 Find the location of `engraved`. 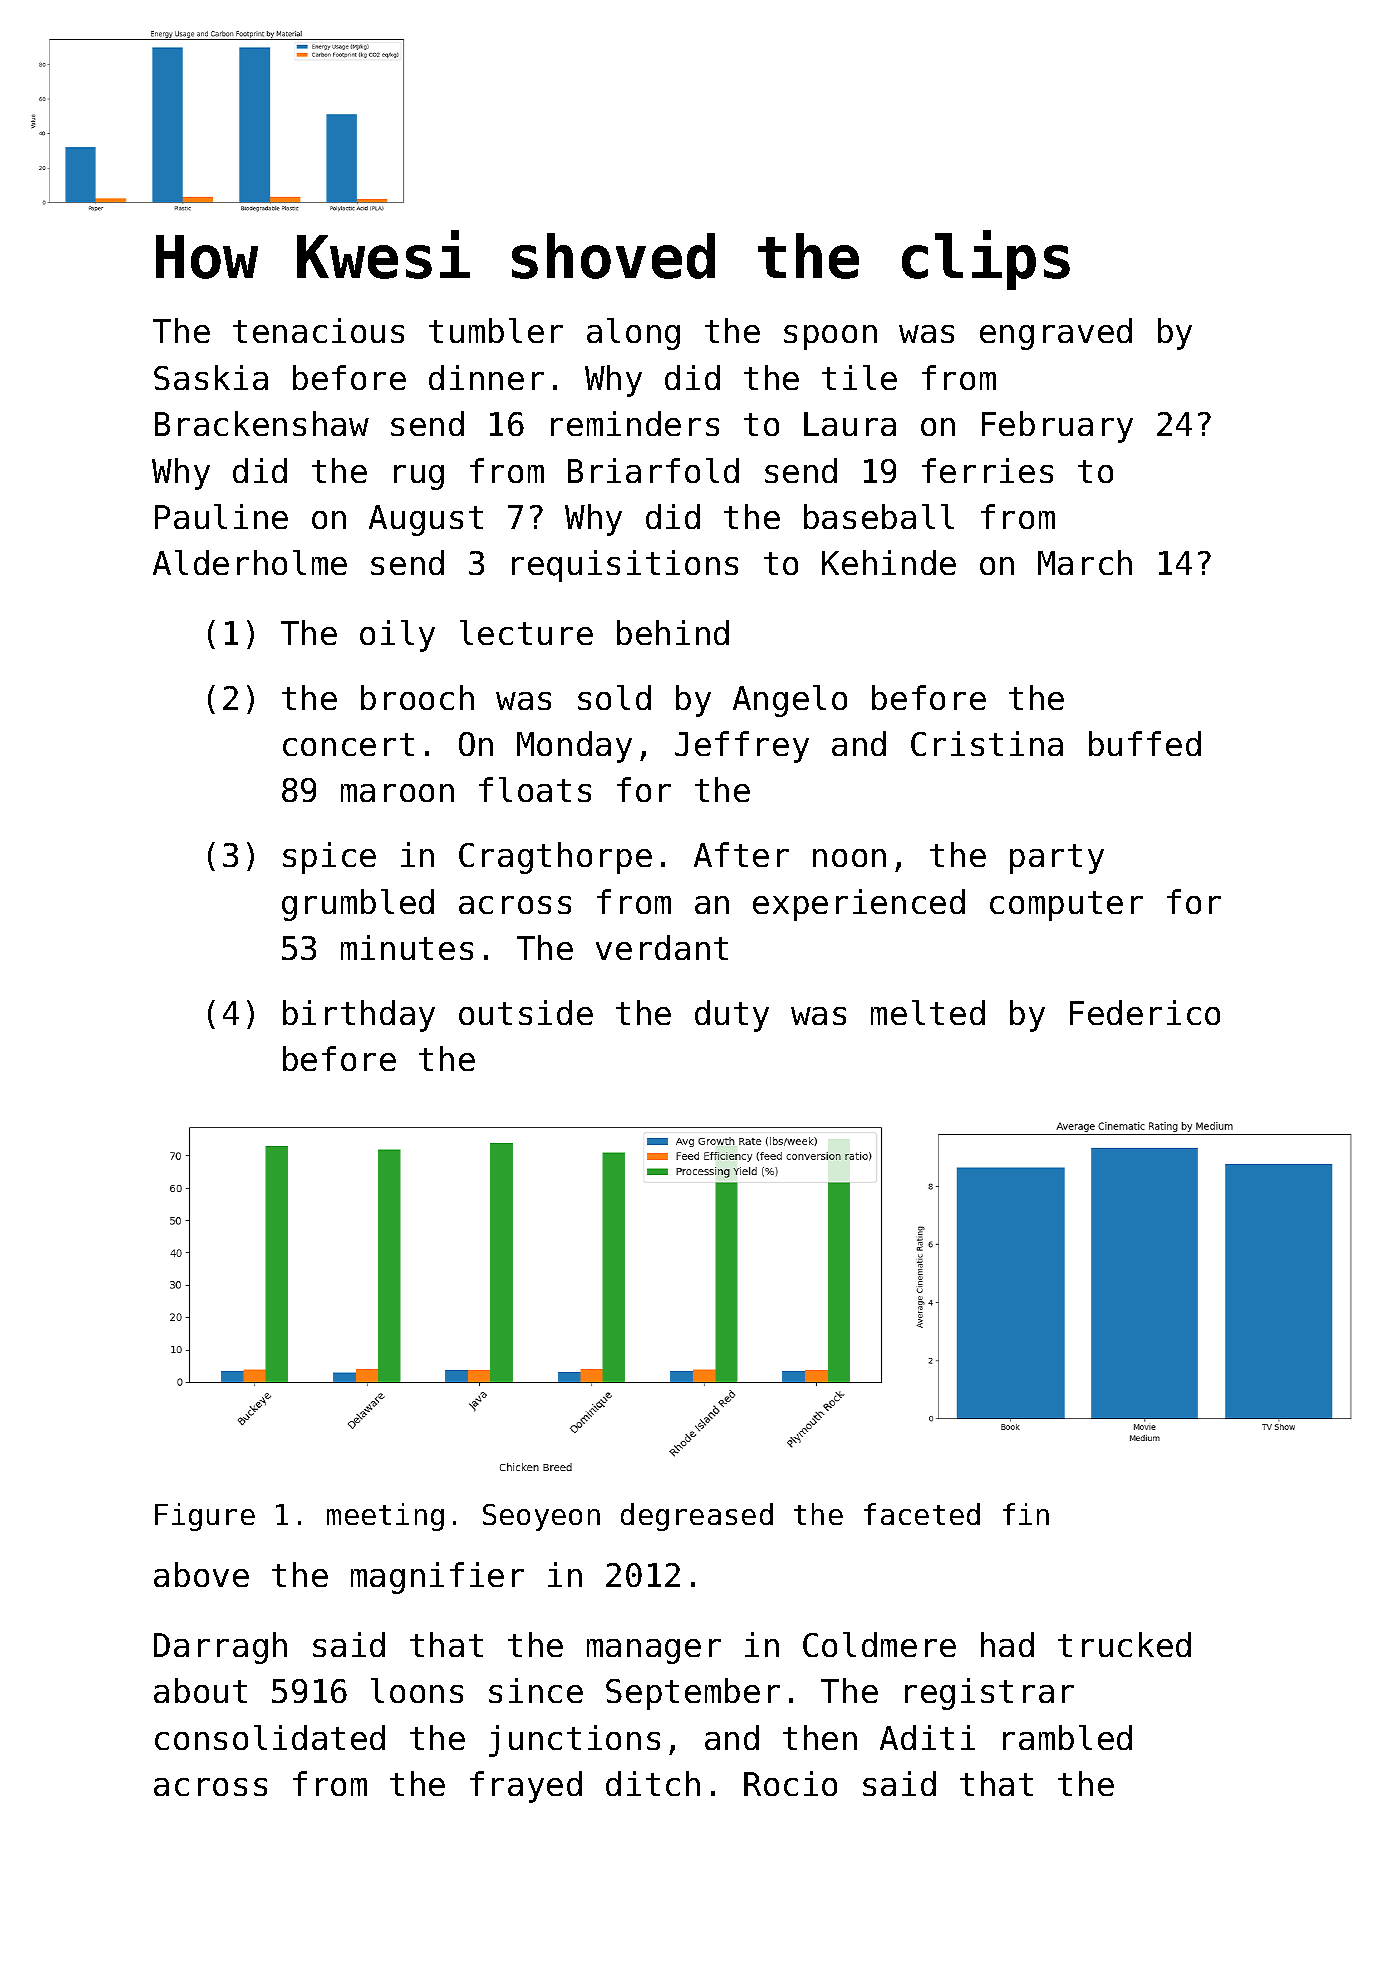

engraved is located at coordinates (1056, 334).
